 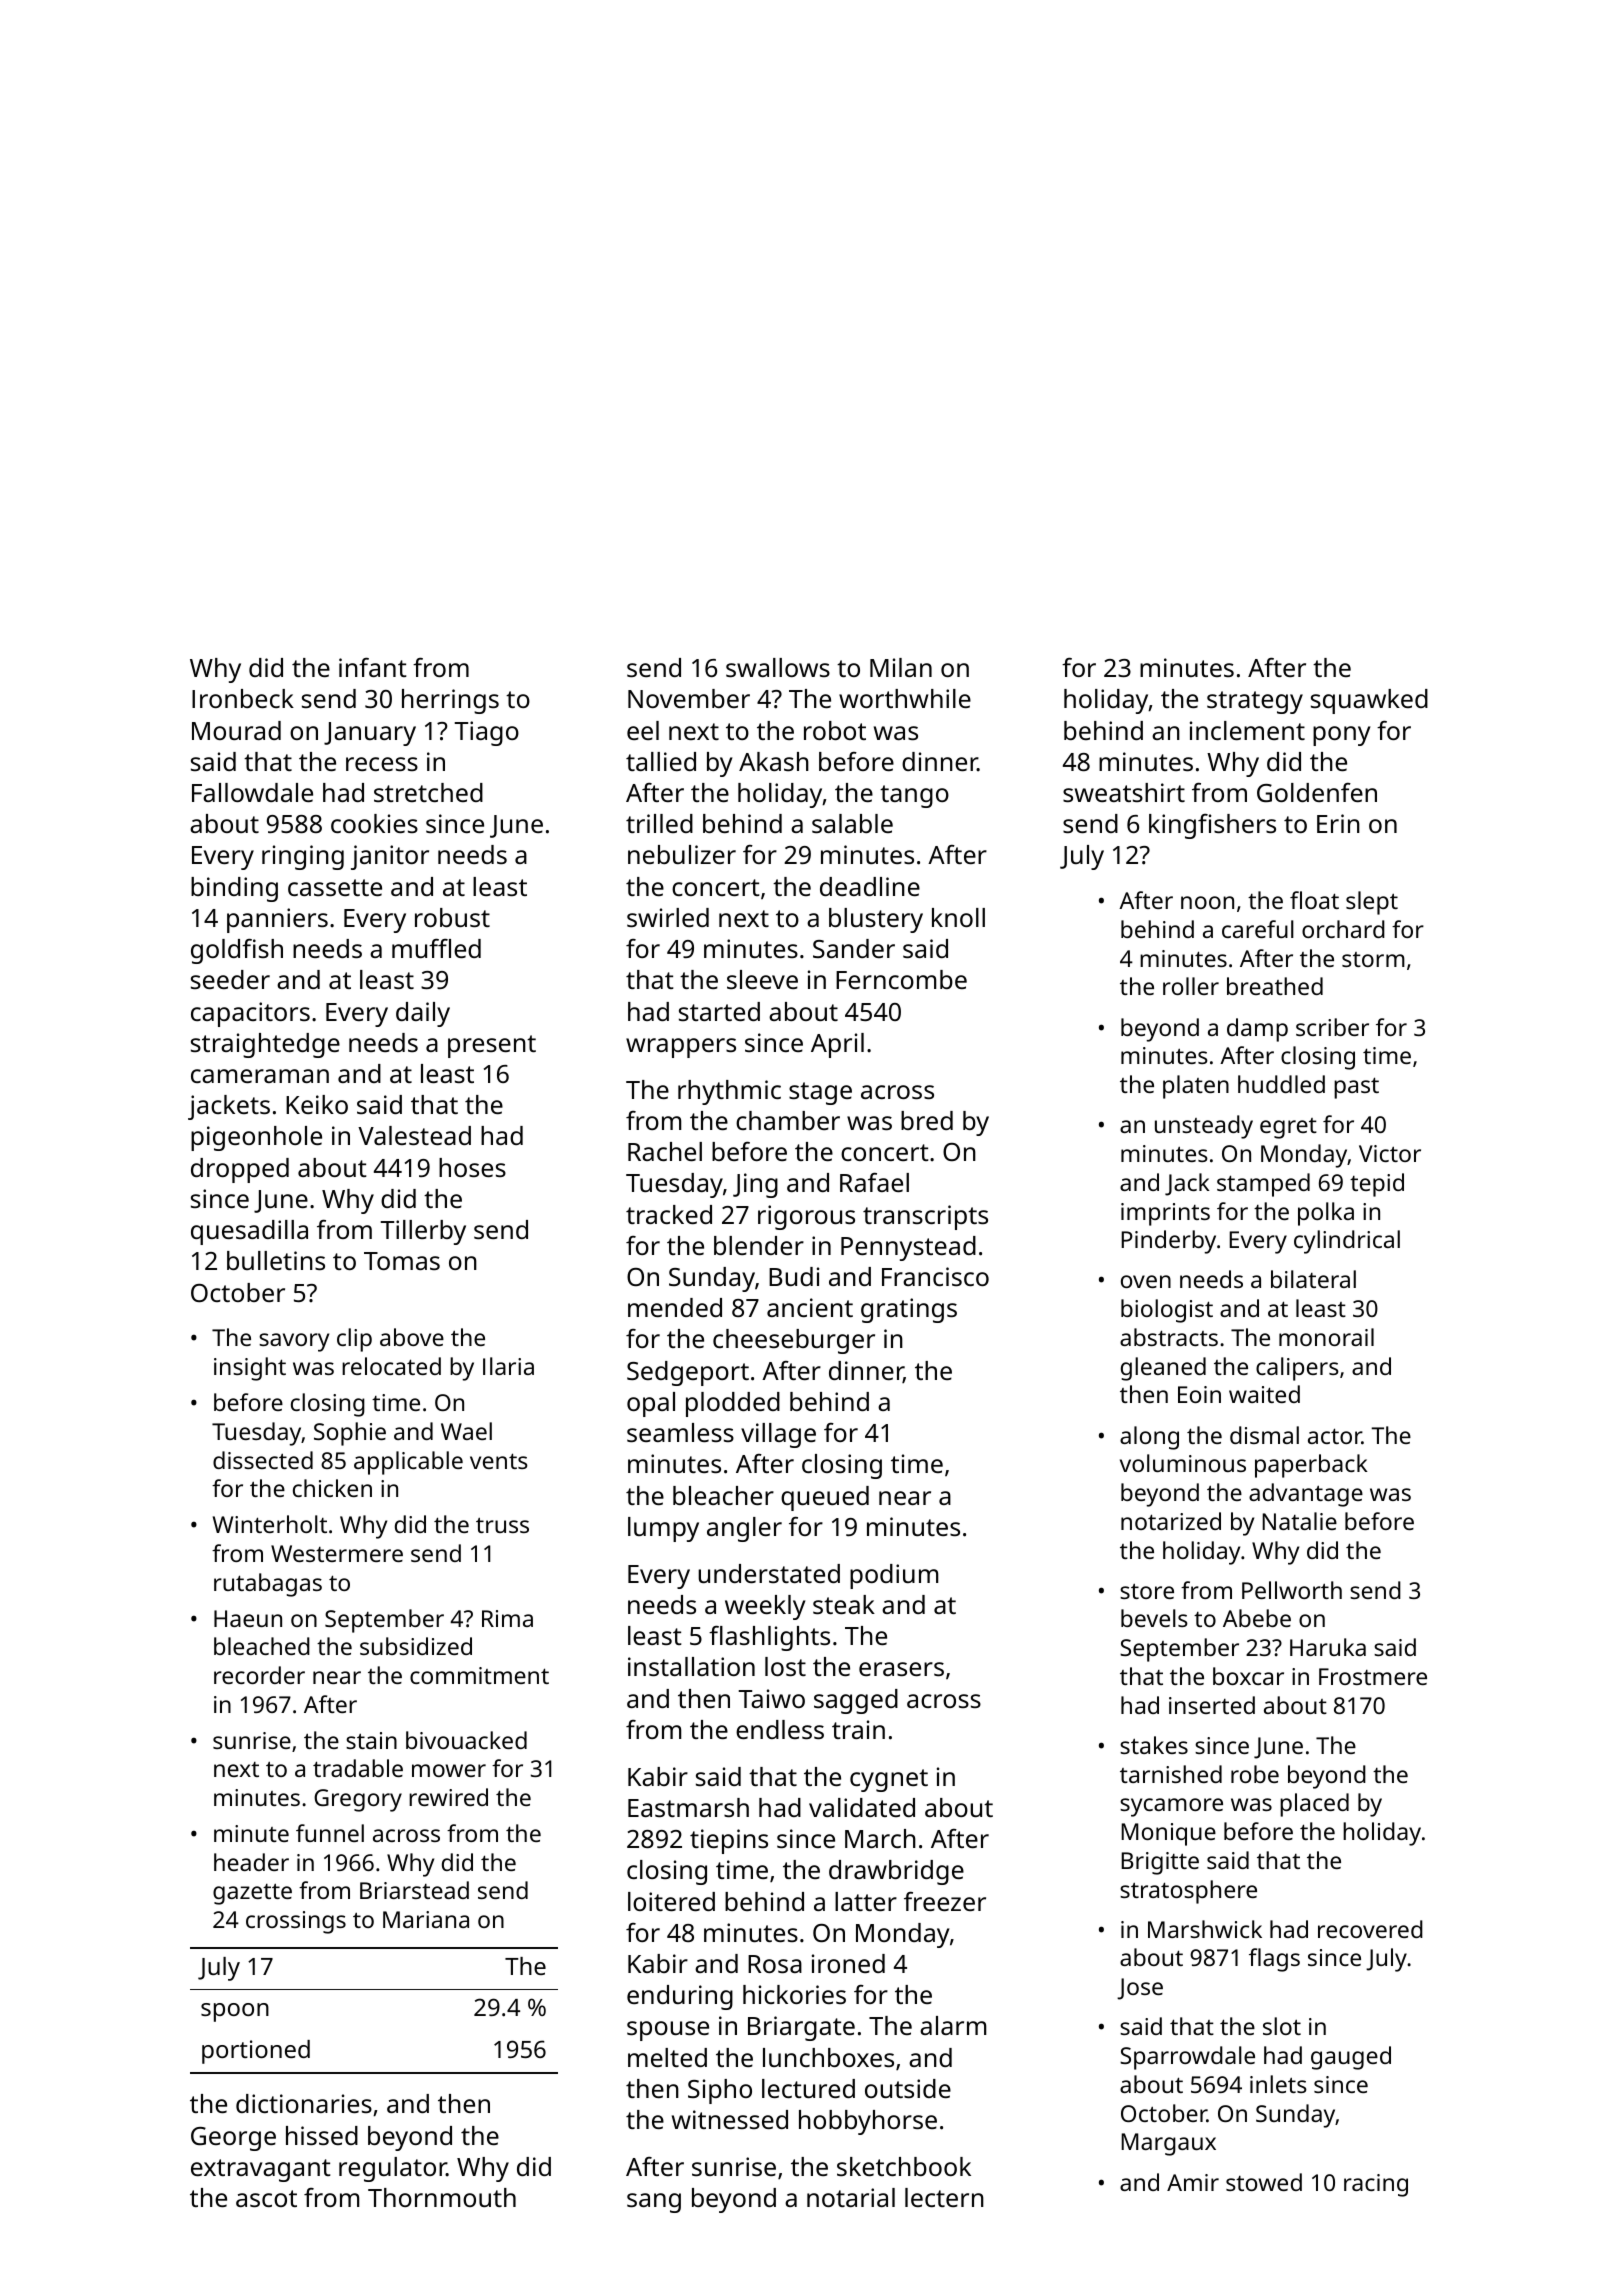 I want to click on header, so click(x=251, y=1862).
